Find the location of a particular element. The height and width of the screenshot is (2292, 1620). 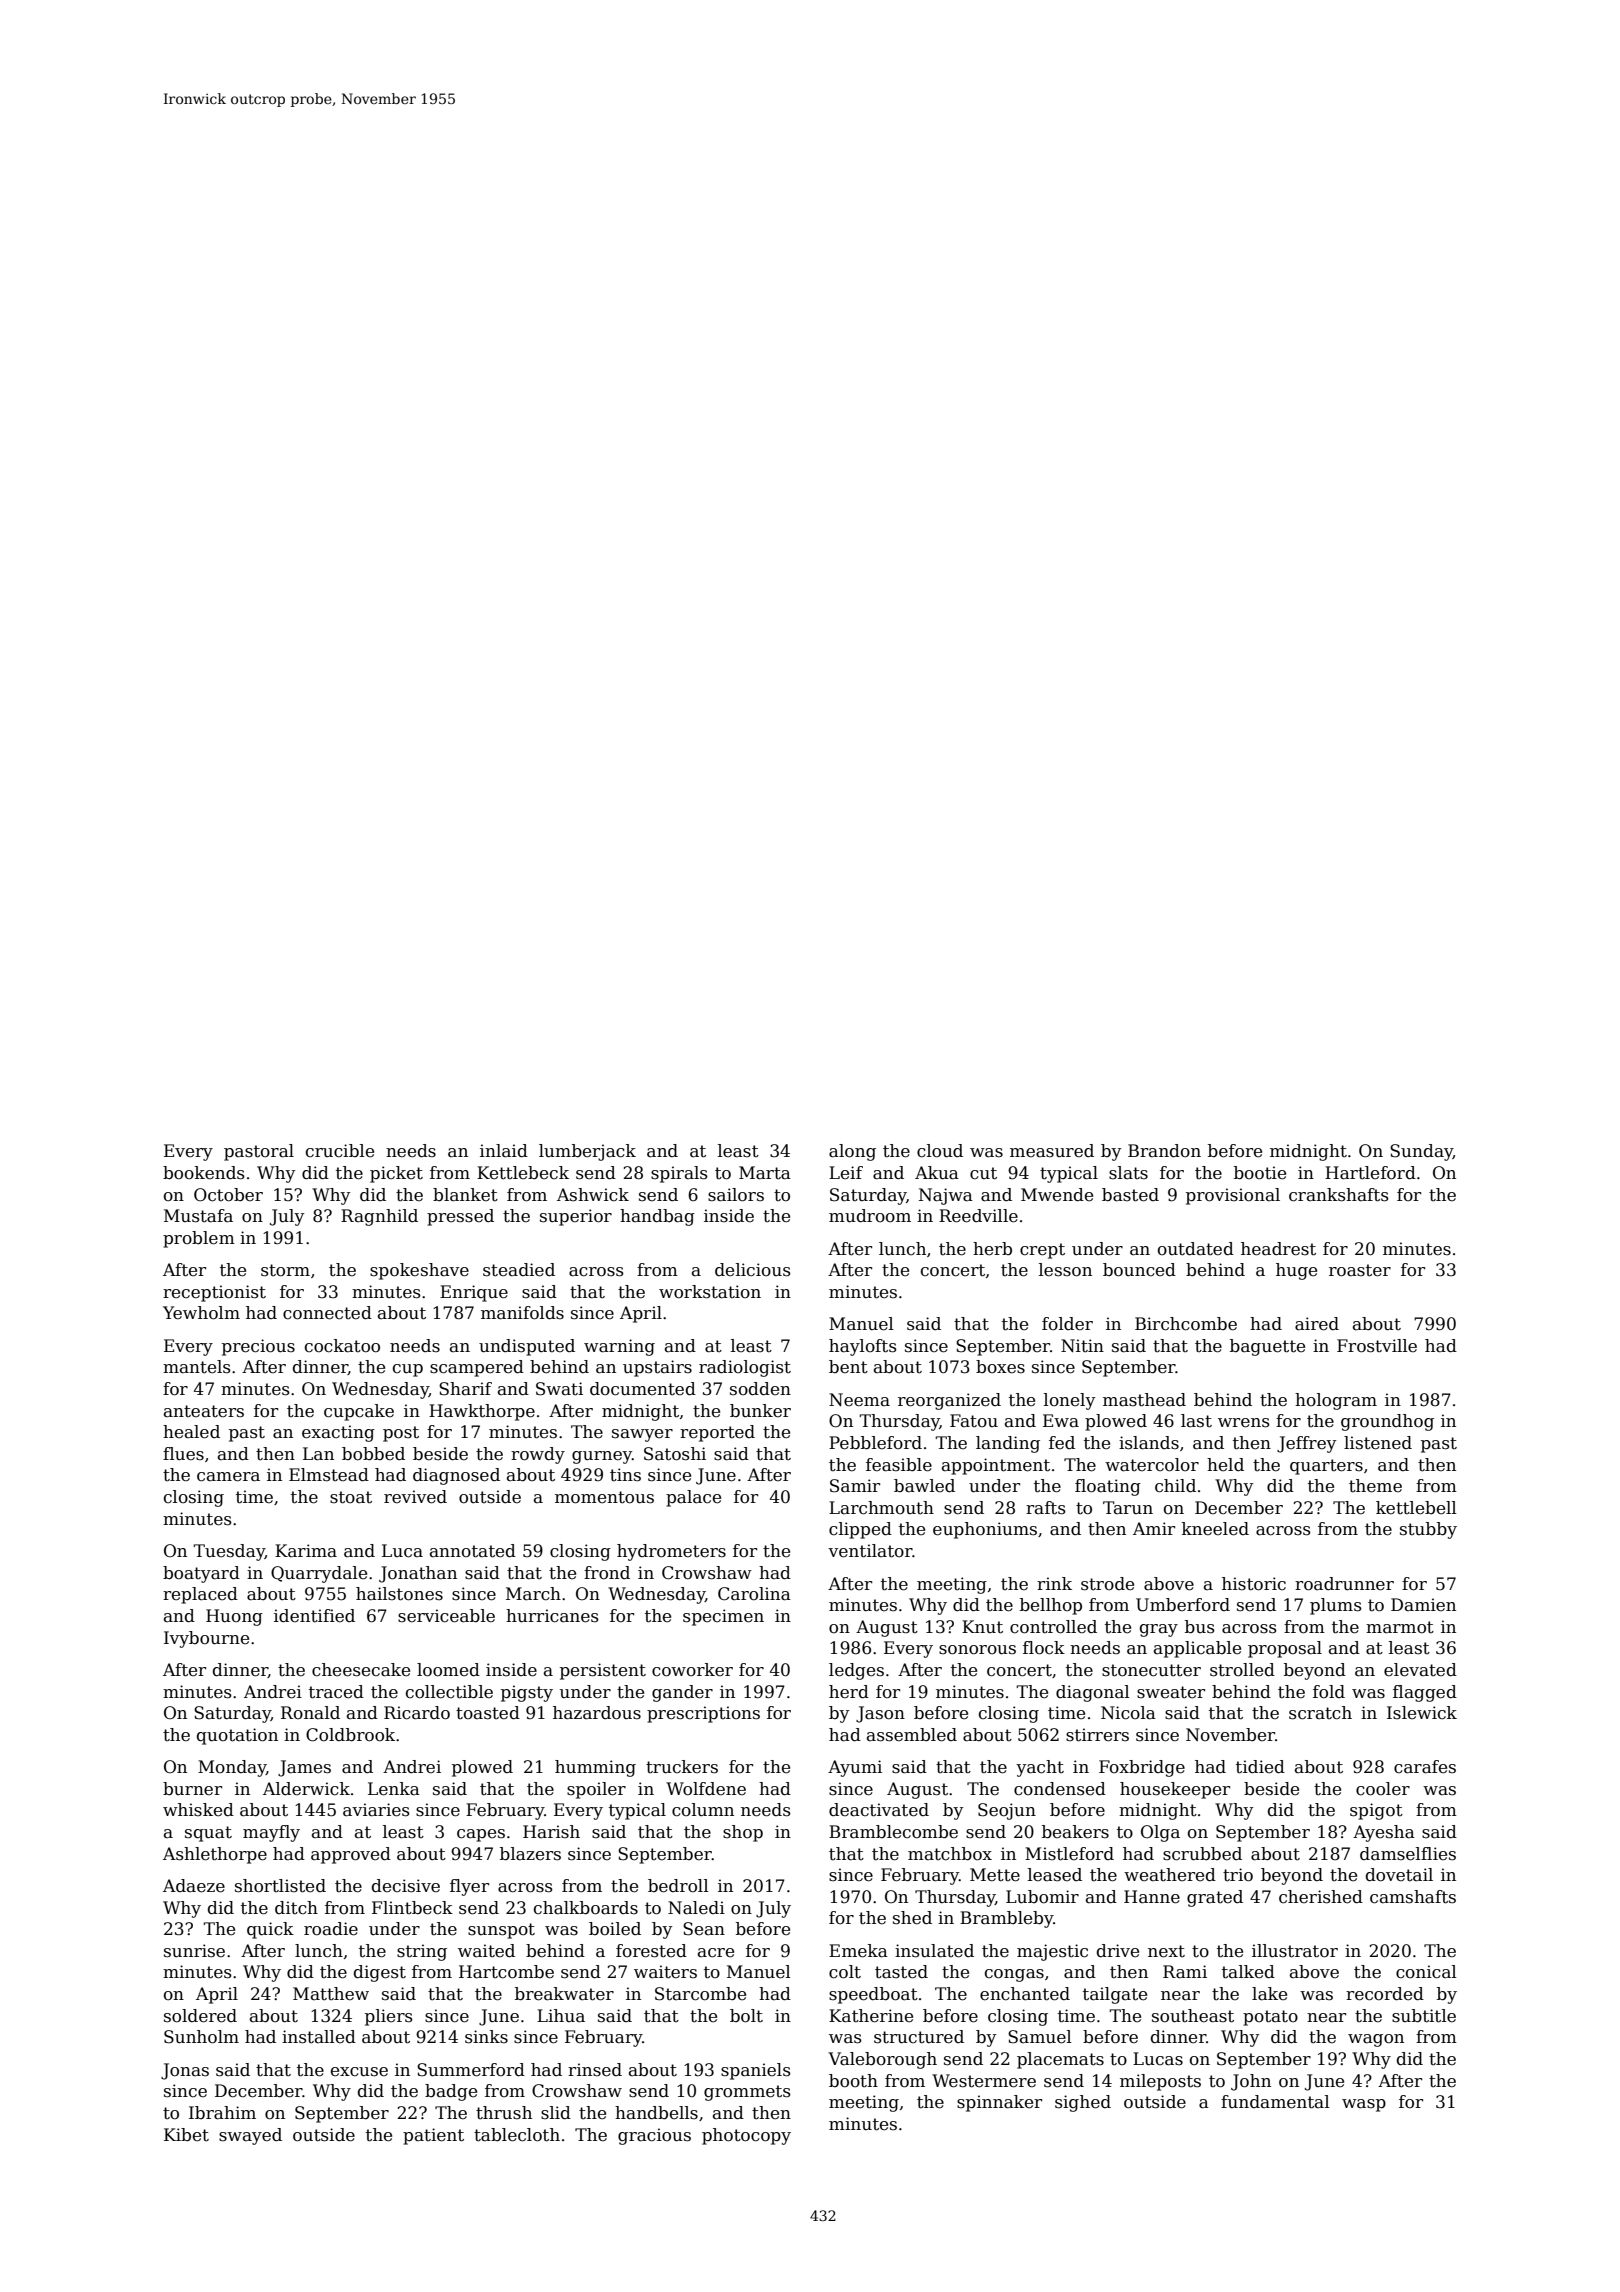

healed is located at coordinates (191, 1432).
